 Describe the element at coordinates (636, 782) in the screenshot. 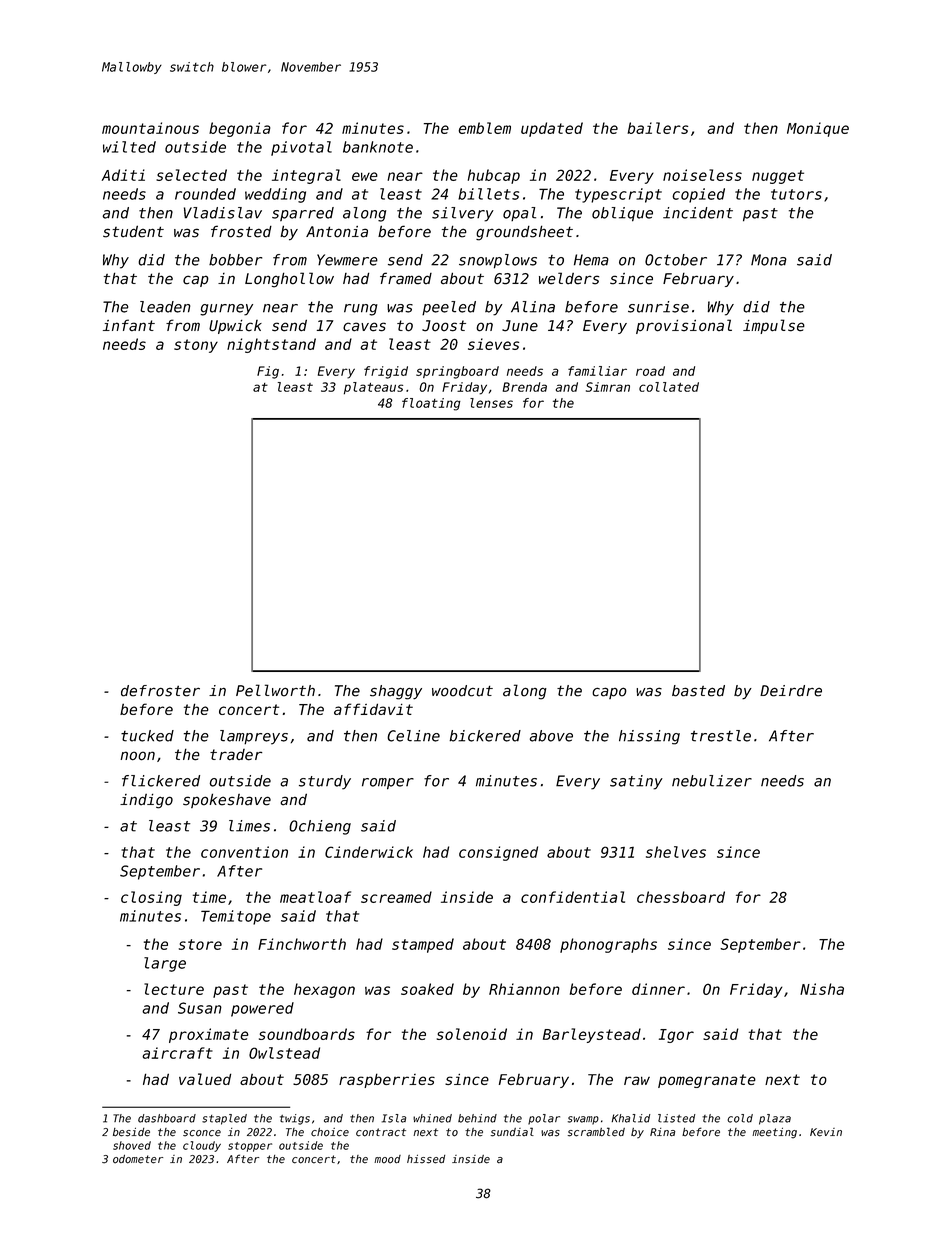

I see `satiny` at that location.
